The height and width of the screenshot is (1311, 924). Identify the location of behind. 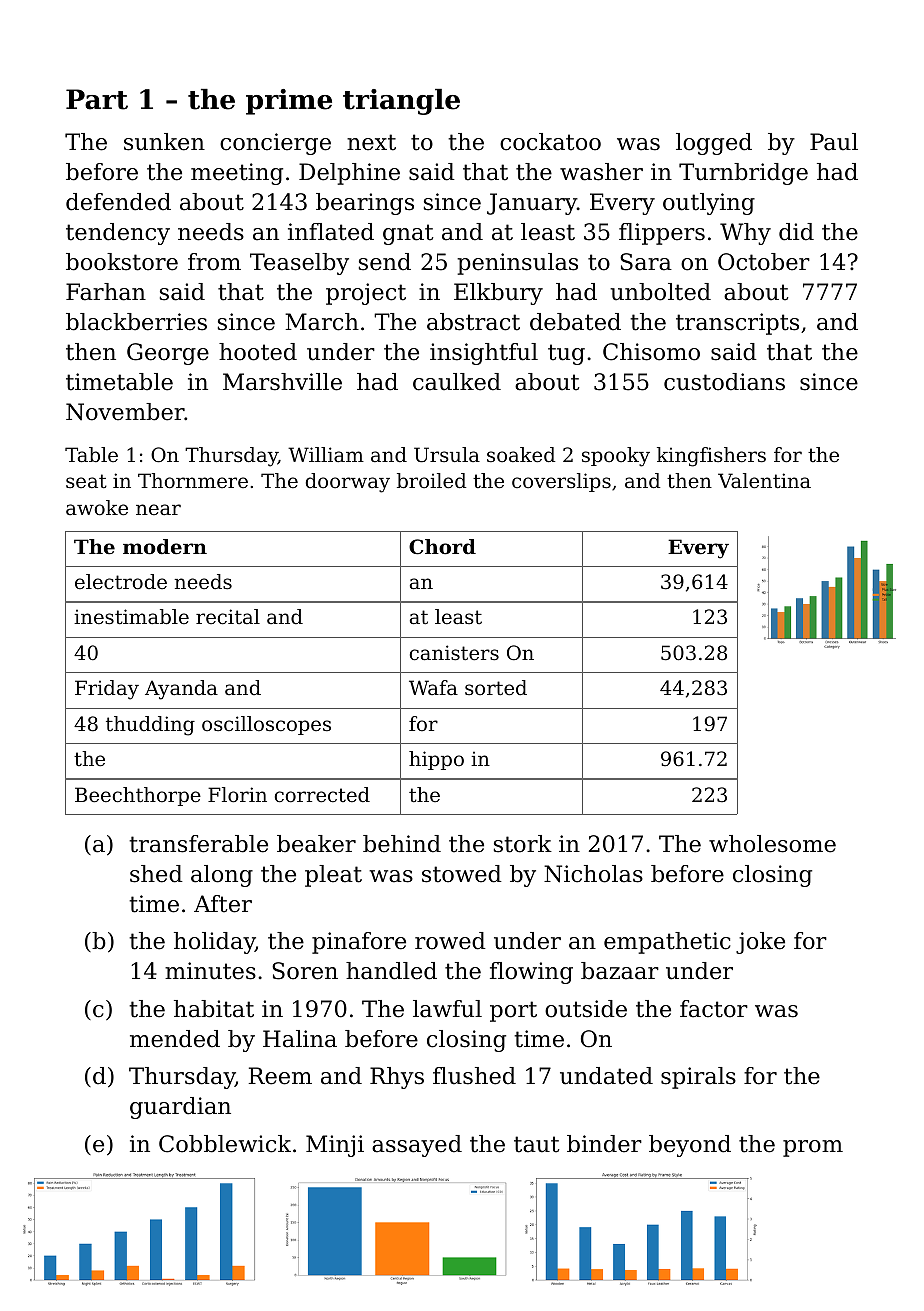
(402, 844).
